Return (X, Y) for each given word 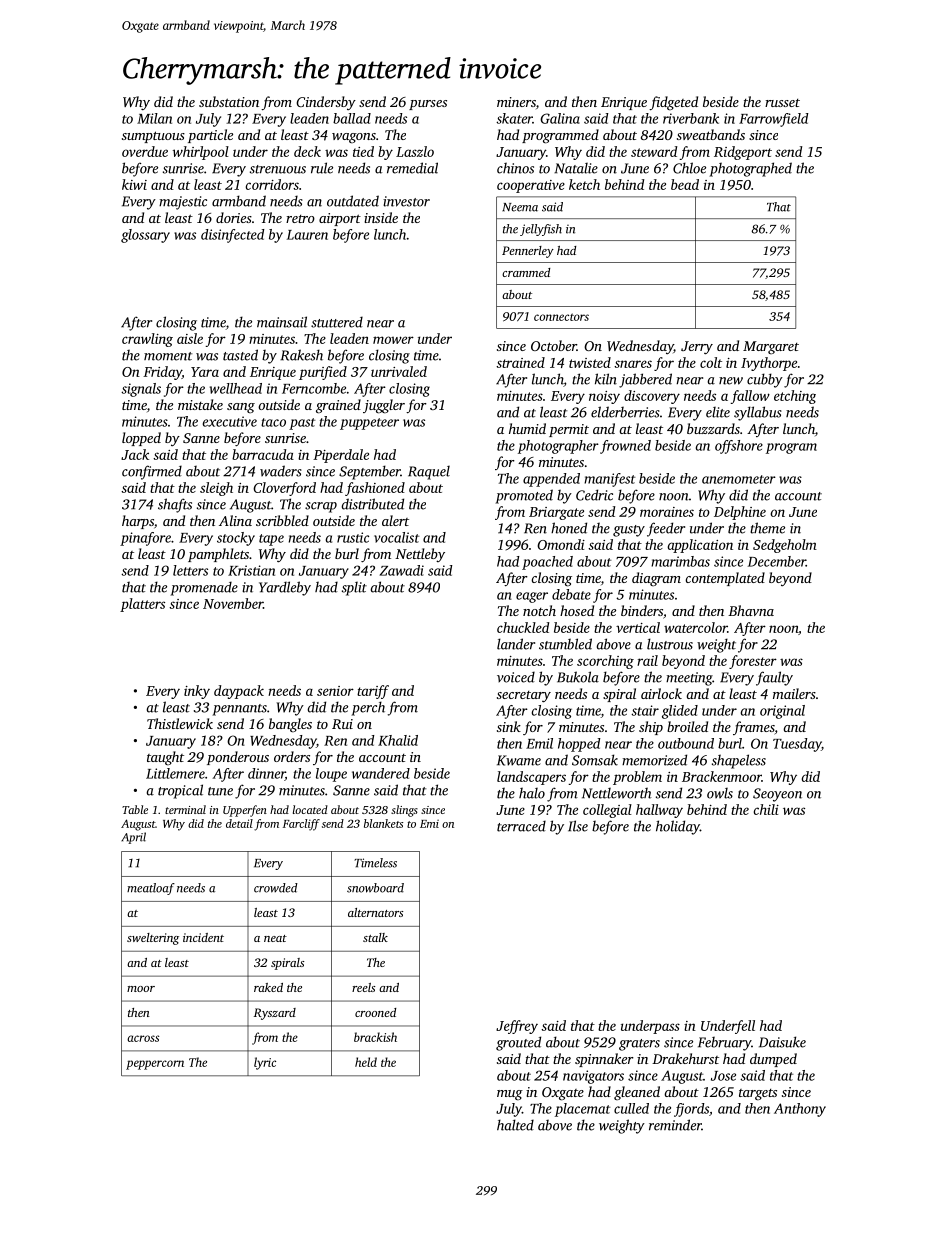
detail (239, 823)
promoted (524, 496)
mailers (794, 693)
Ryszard (275, 1014)
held (366, 1062)
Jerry (697, 348)
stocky (236, 539)
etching (795, 397)
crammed (526, 272)
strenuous (278, 169)
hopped (579, 745)
